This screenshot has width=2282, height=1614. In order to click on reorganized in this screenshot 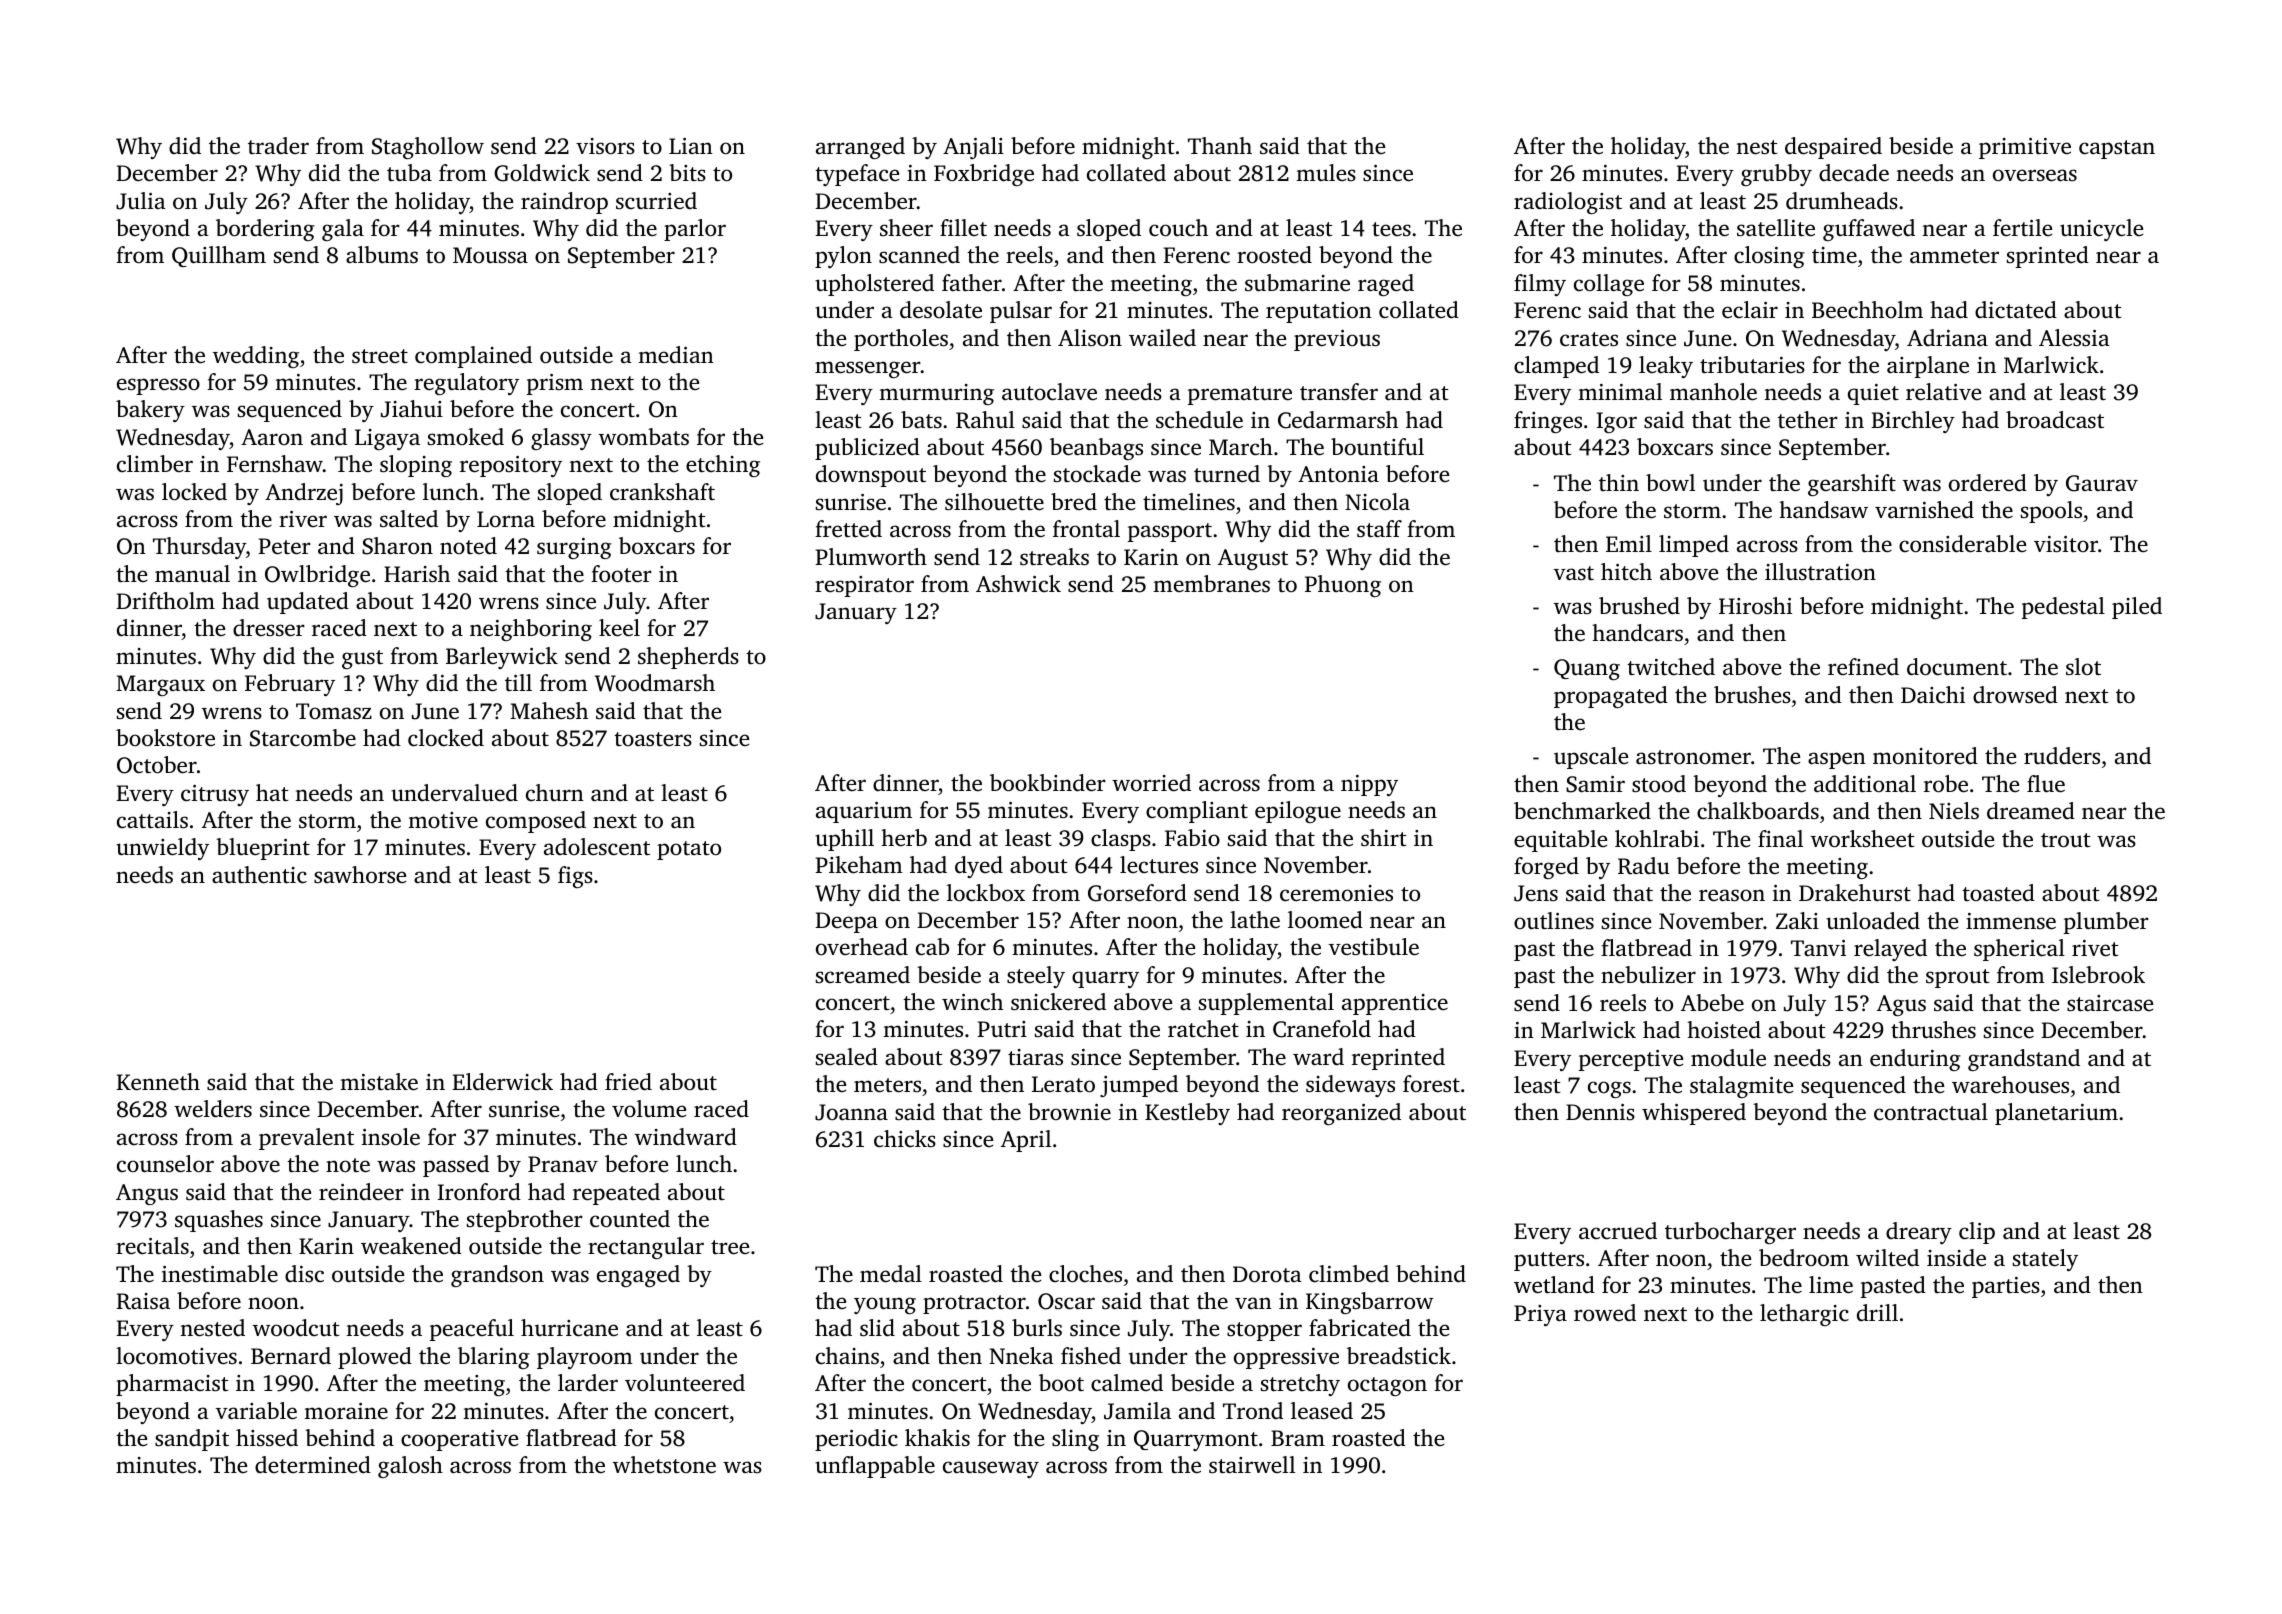, I will do `click(1341, 1114)`.
